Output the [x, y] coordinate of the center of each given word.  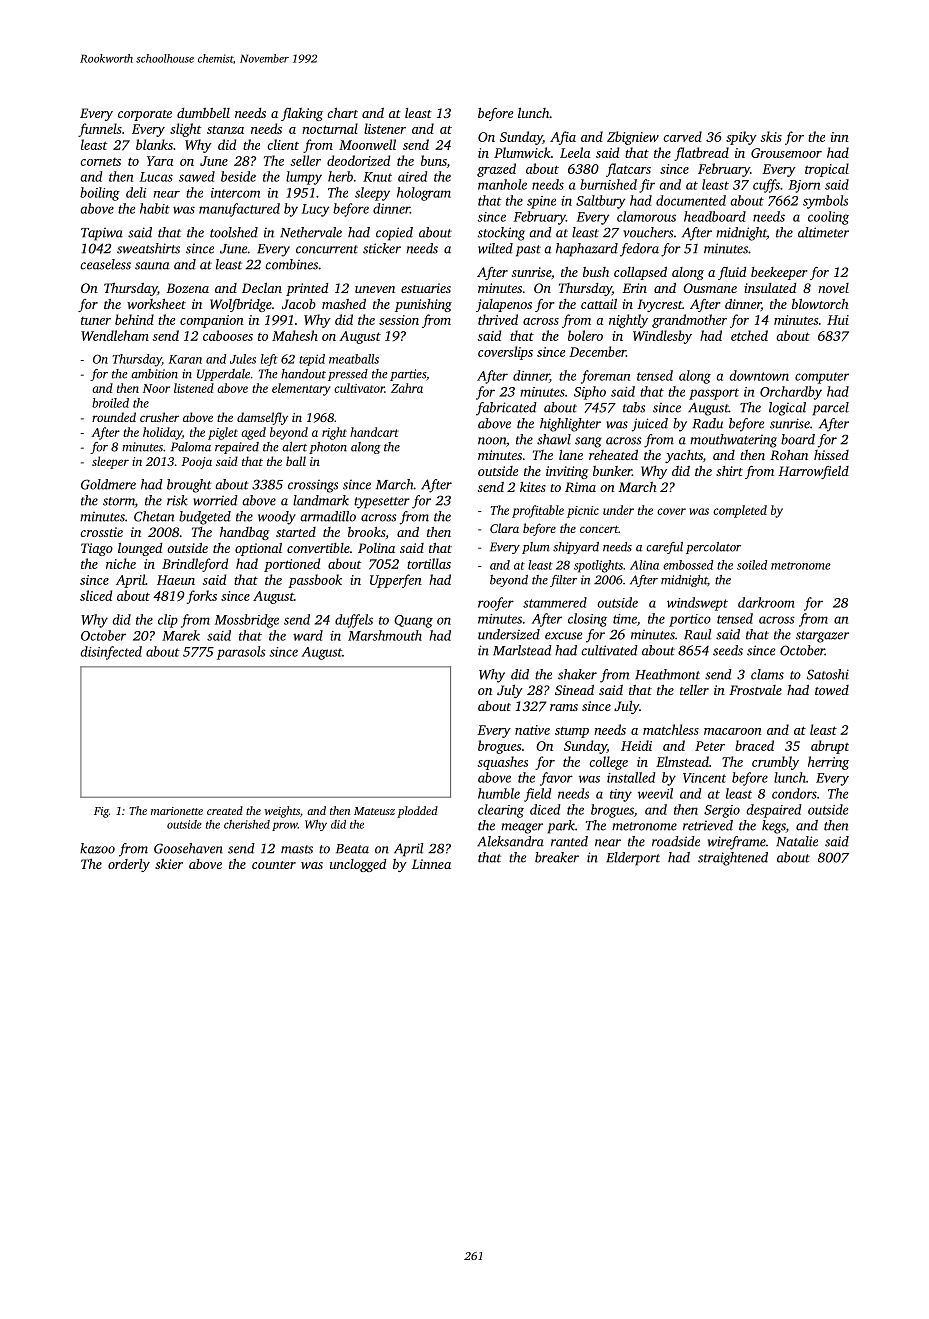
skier [169, 863]
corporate [145, 115]
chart [342, 113]
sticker [382, 248]
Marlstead [522, 650]
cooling [828, 218]
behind [134, 319]
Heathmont [667, 674]
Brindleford [195, 565]
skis [771, 136]
